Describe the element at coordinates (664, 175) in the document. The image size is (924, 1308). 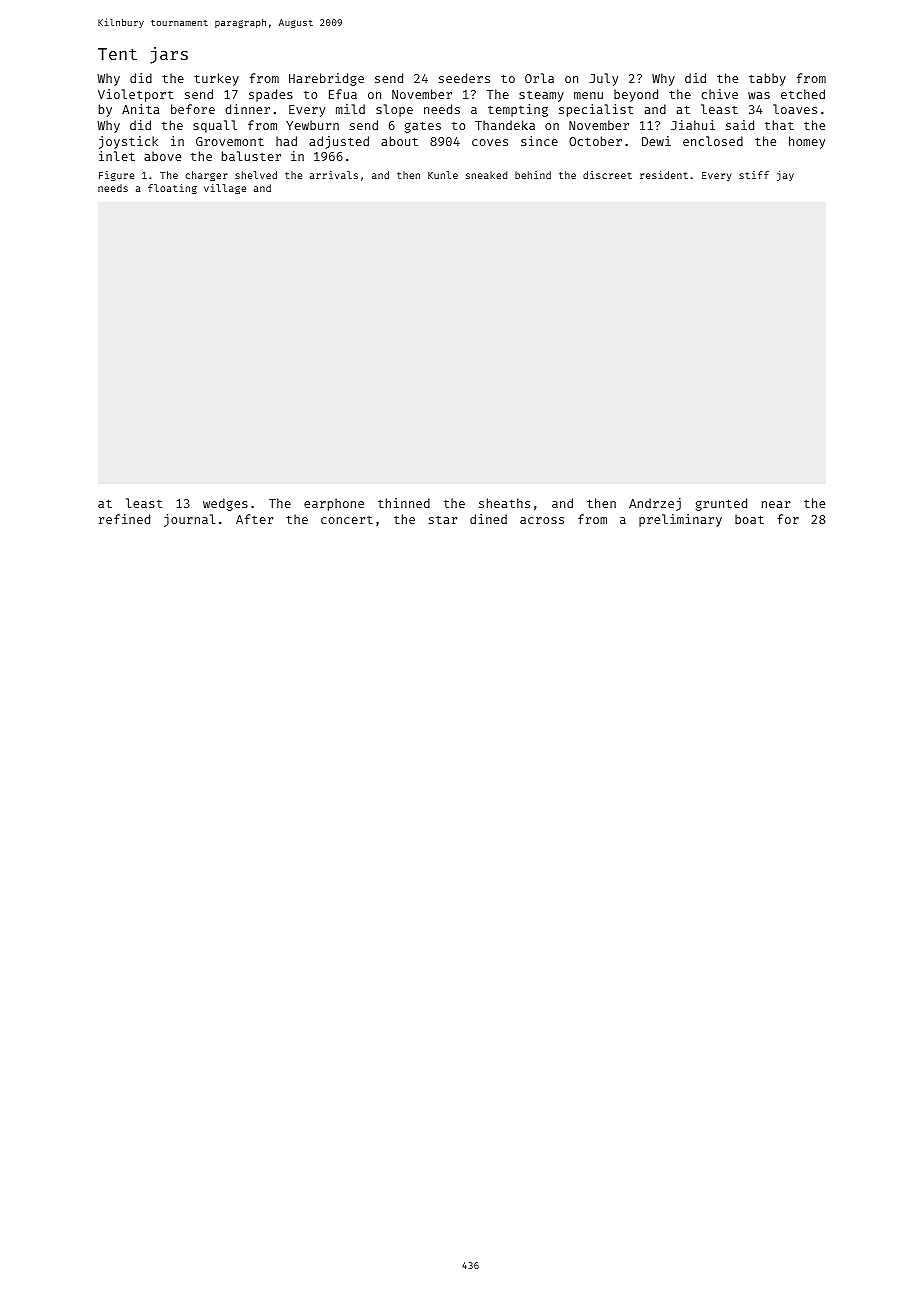
I see `resident` at that location.
